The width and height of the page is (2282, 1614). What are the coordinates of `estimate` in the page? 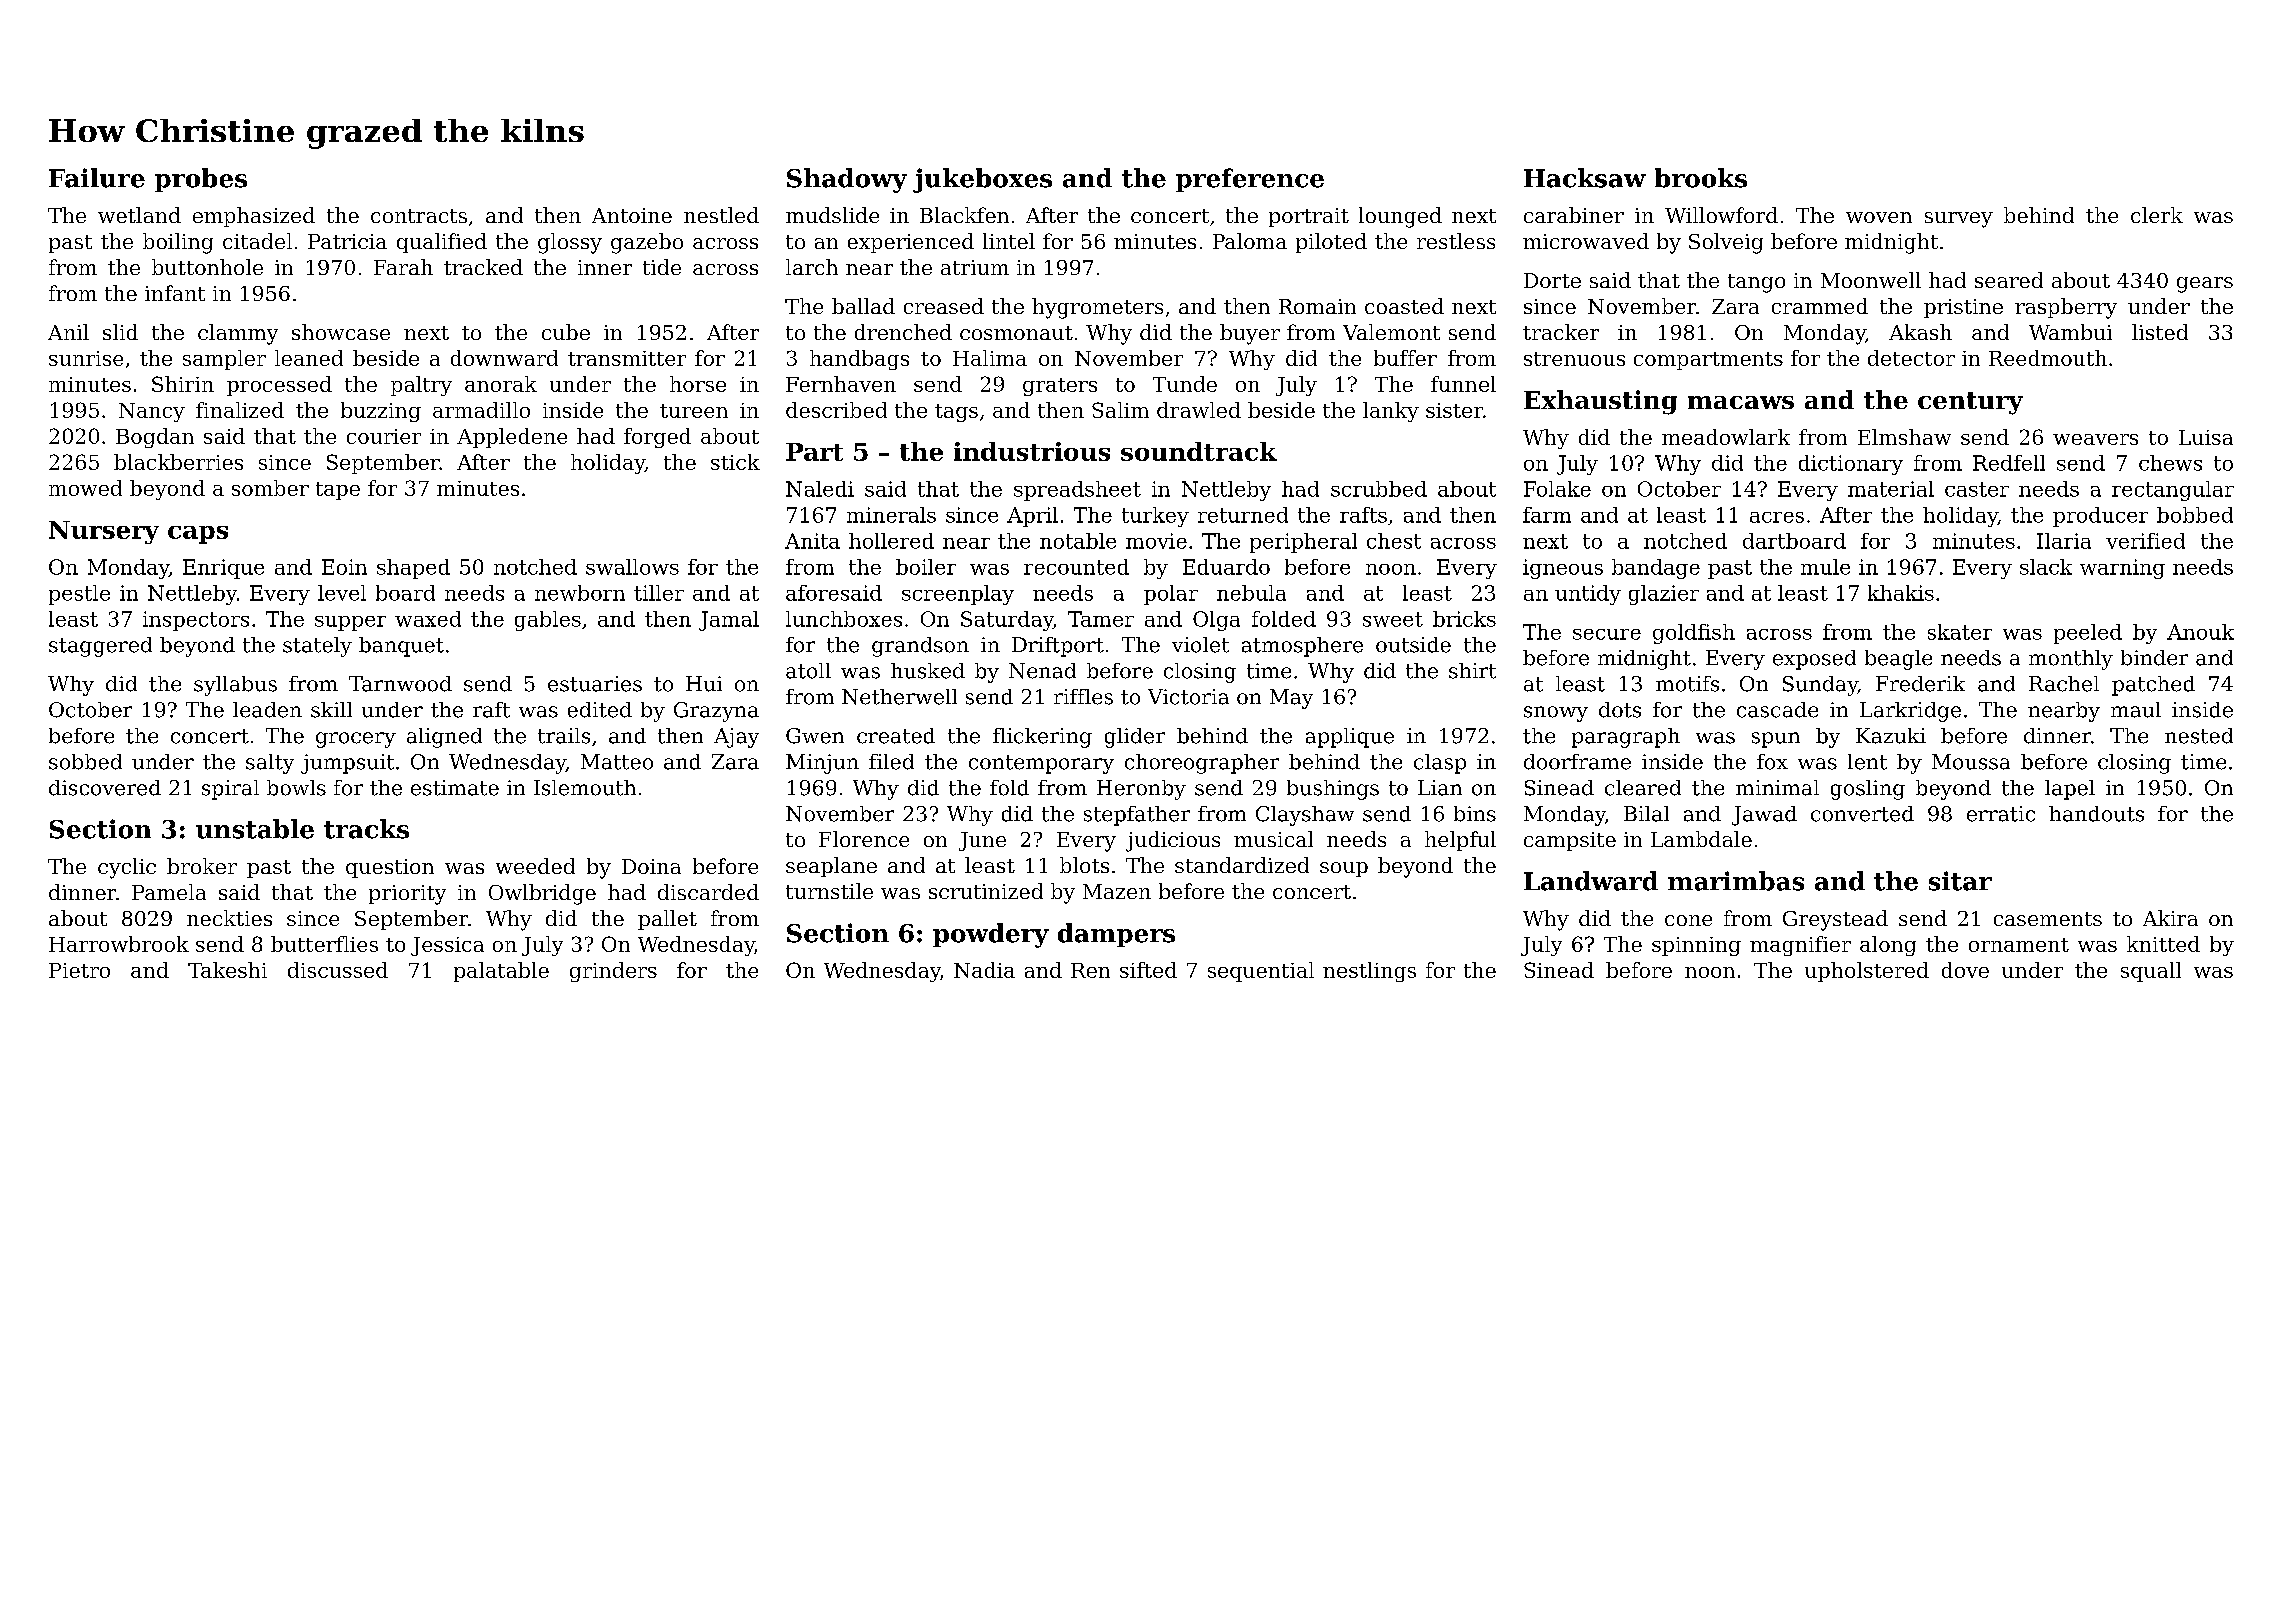 It's located at (455, 788).
